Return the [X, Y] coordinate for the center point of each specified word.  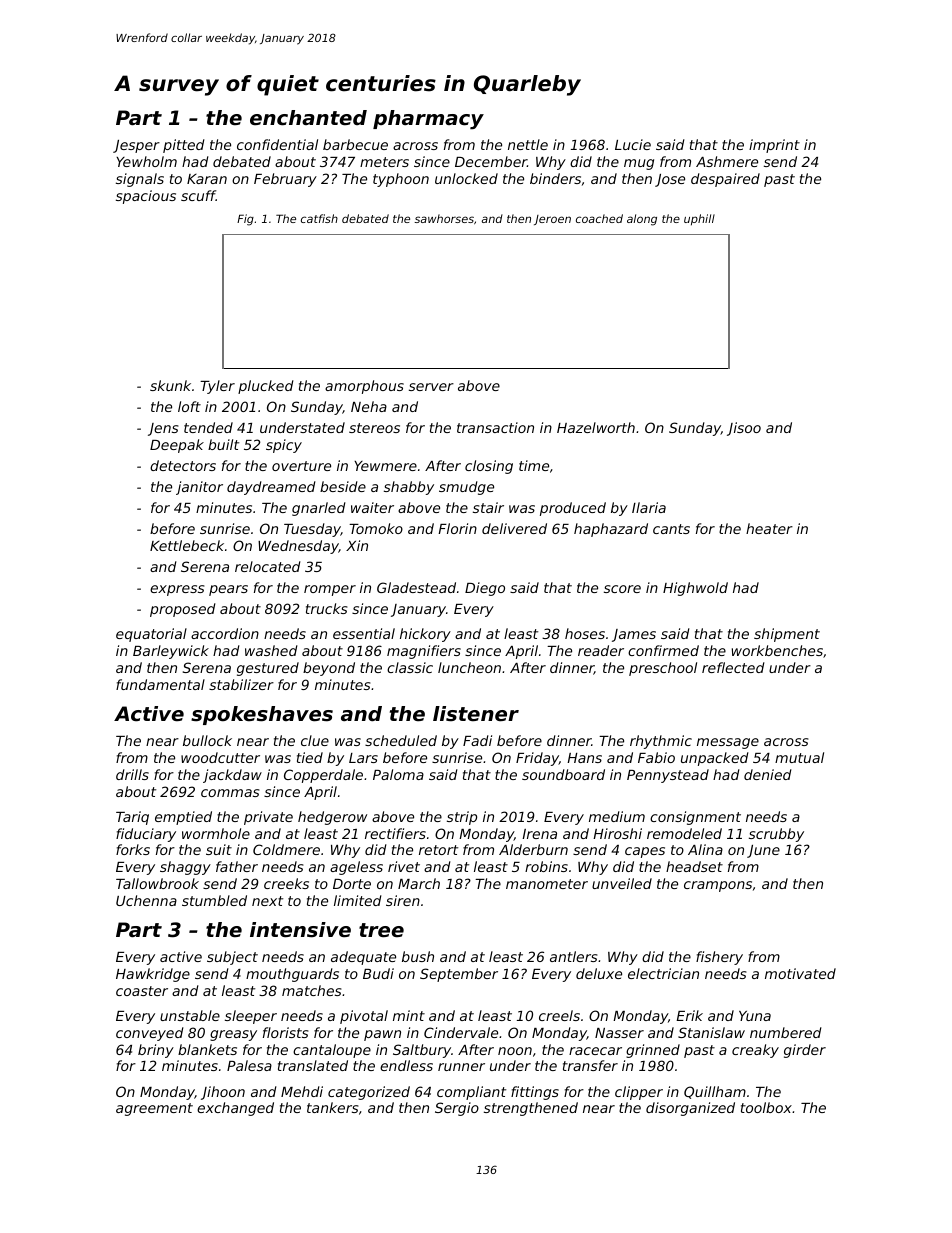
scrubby [776, 835]
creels [559, 1015]
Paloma [398, 774]
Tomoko [376, 528]
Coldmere [286, 849]
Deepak [177, 446]
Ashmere [727, 161]
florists [285, 1032]
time [534, 465]
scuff [198, 195]
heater [769, 528]
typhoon [401, 180]
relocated [268, 566]
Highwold [695, 589]
